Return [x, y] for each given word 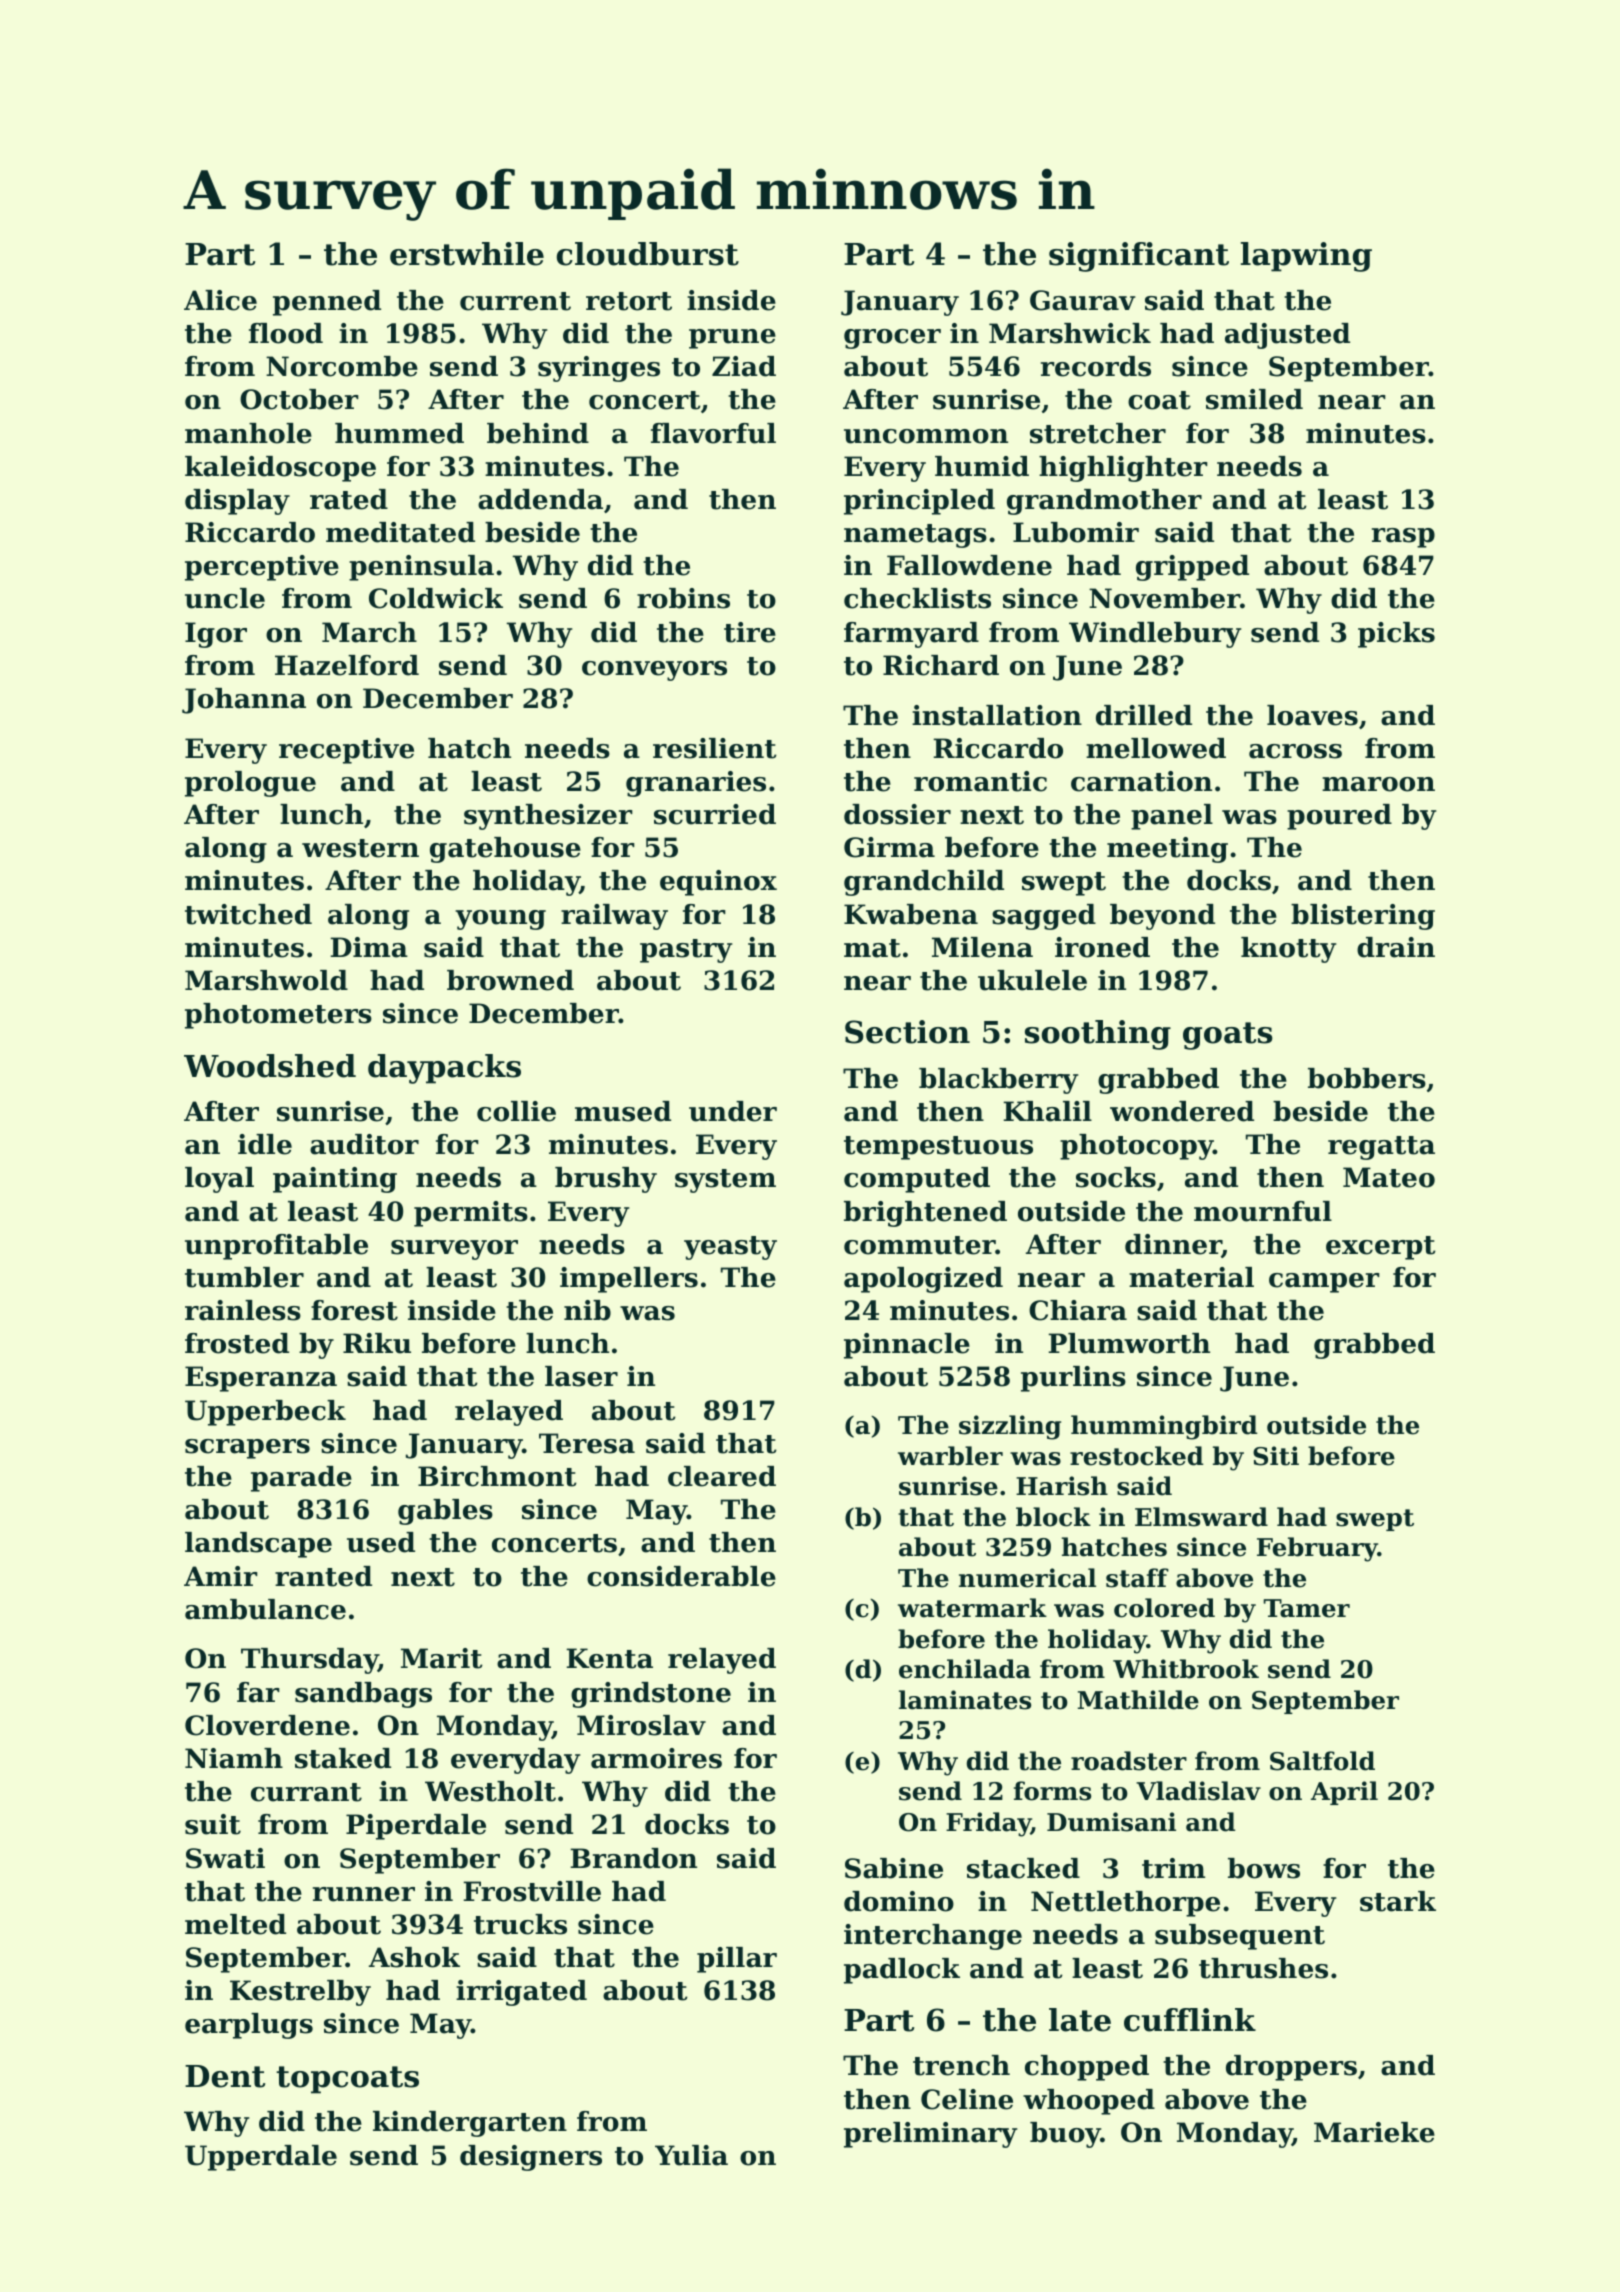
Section [907, 1032]
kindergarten [470, 2124]
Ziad [744, 366]
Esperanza [261, 1379]
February [1317, 1549]
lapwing [1306, 257]
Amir [221, 1576]
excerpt [1381, 1248]
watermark [972, 1608]
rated [349, 499]
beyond [1162, 917]
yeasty [730, 1248]
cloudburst [648, 254]
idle [265, 1144]
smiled [1254, 399]
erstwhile [467, 254]
